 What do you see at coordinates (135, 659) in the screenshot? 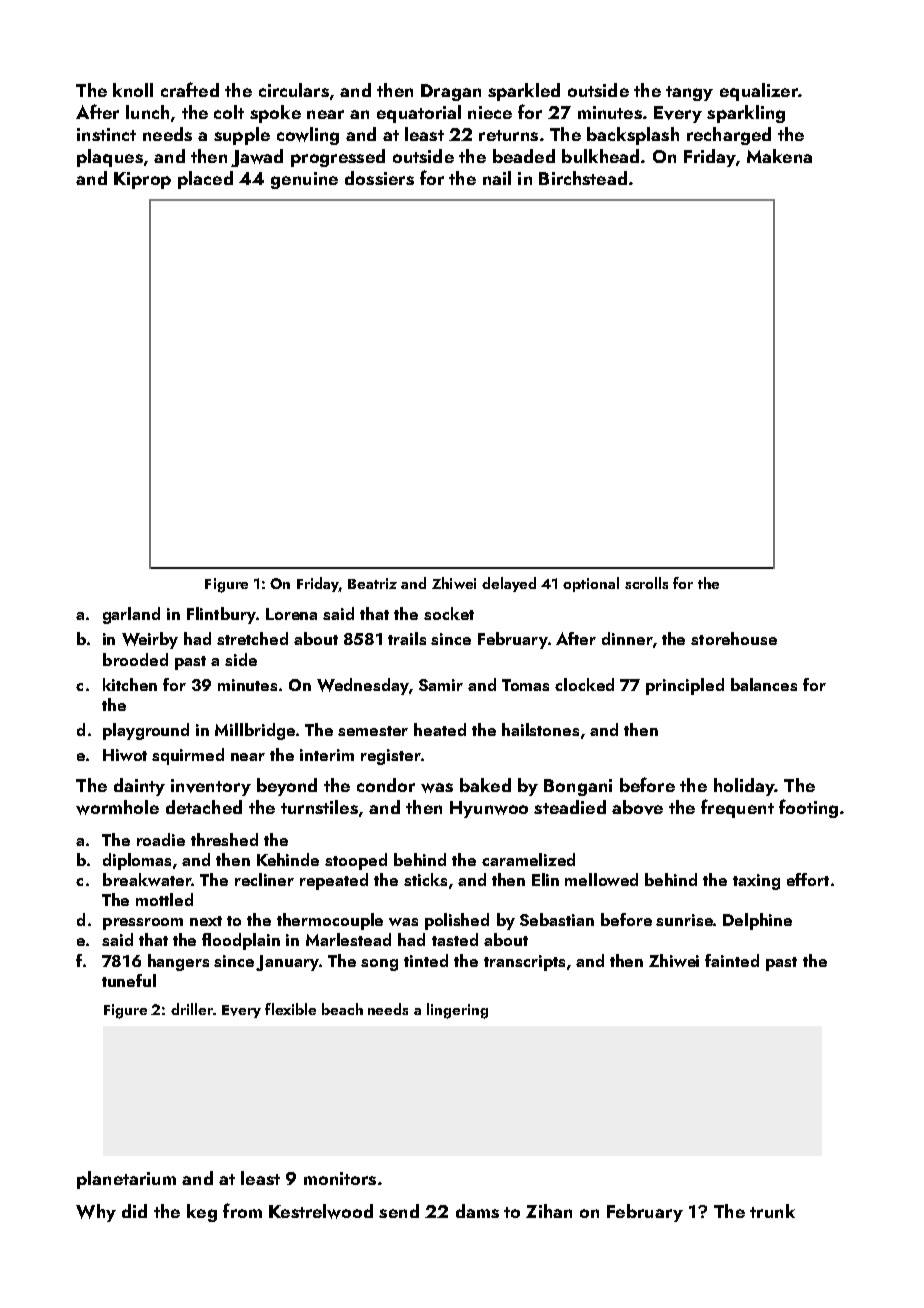
I see `brooded` at bounding box center [135, 659].
